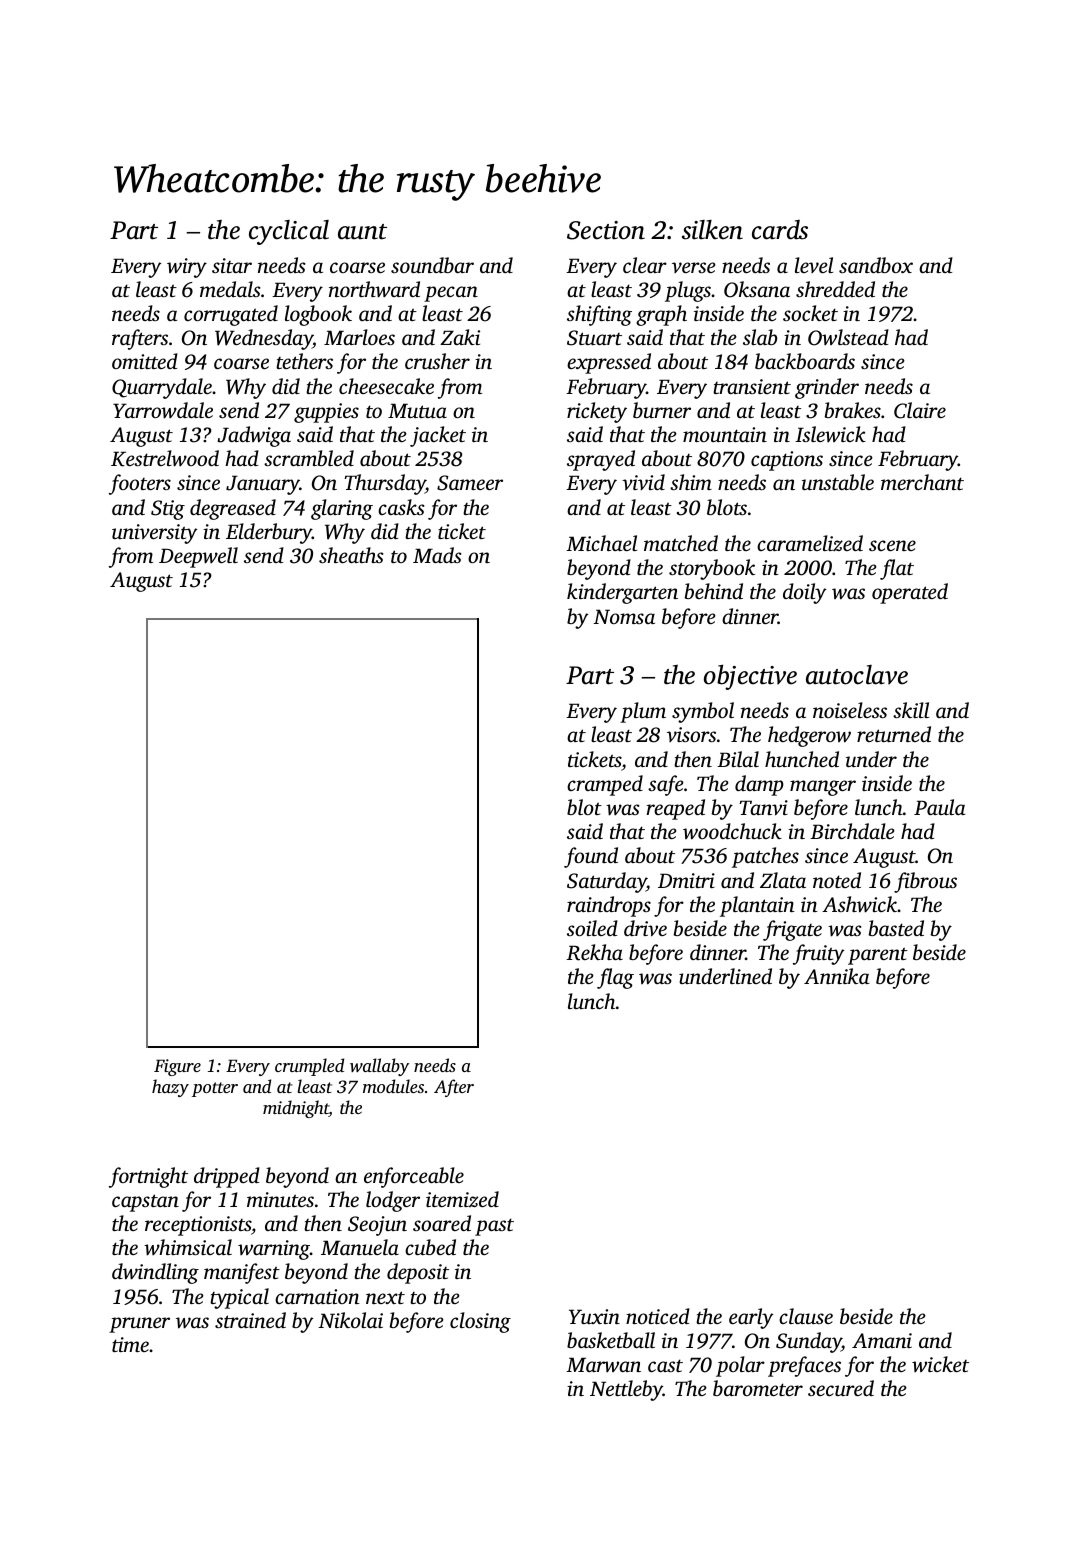  What do you see at coordinates (925, 882) in the image?
I see `fibrous` at bounding box center [925, 882].
